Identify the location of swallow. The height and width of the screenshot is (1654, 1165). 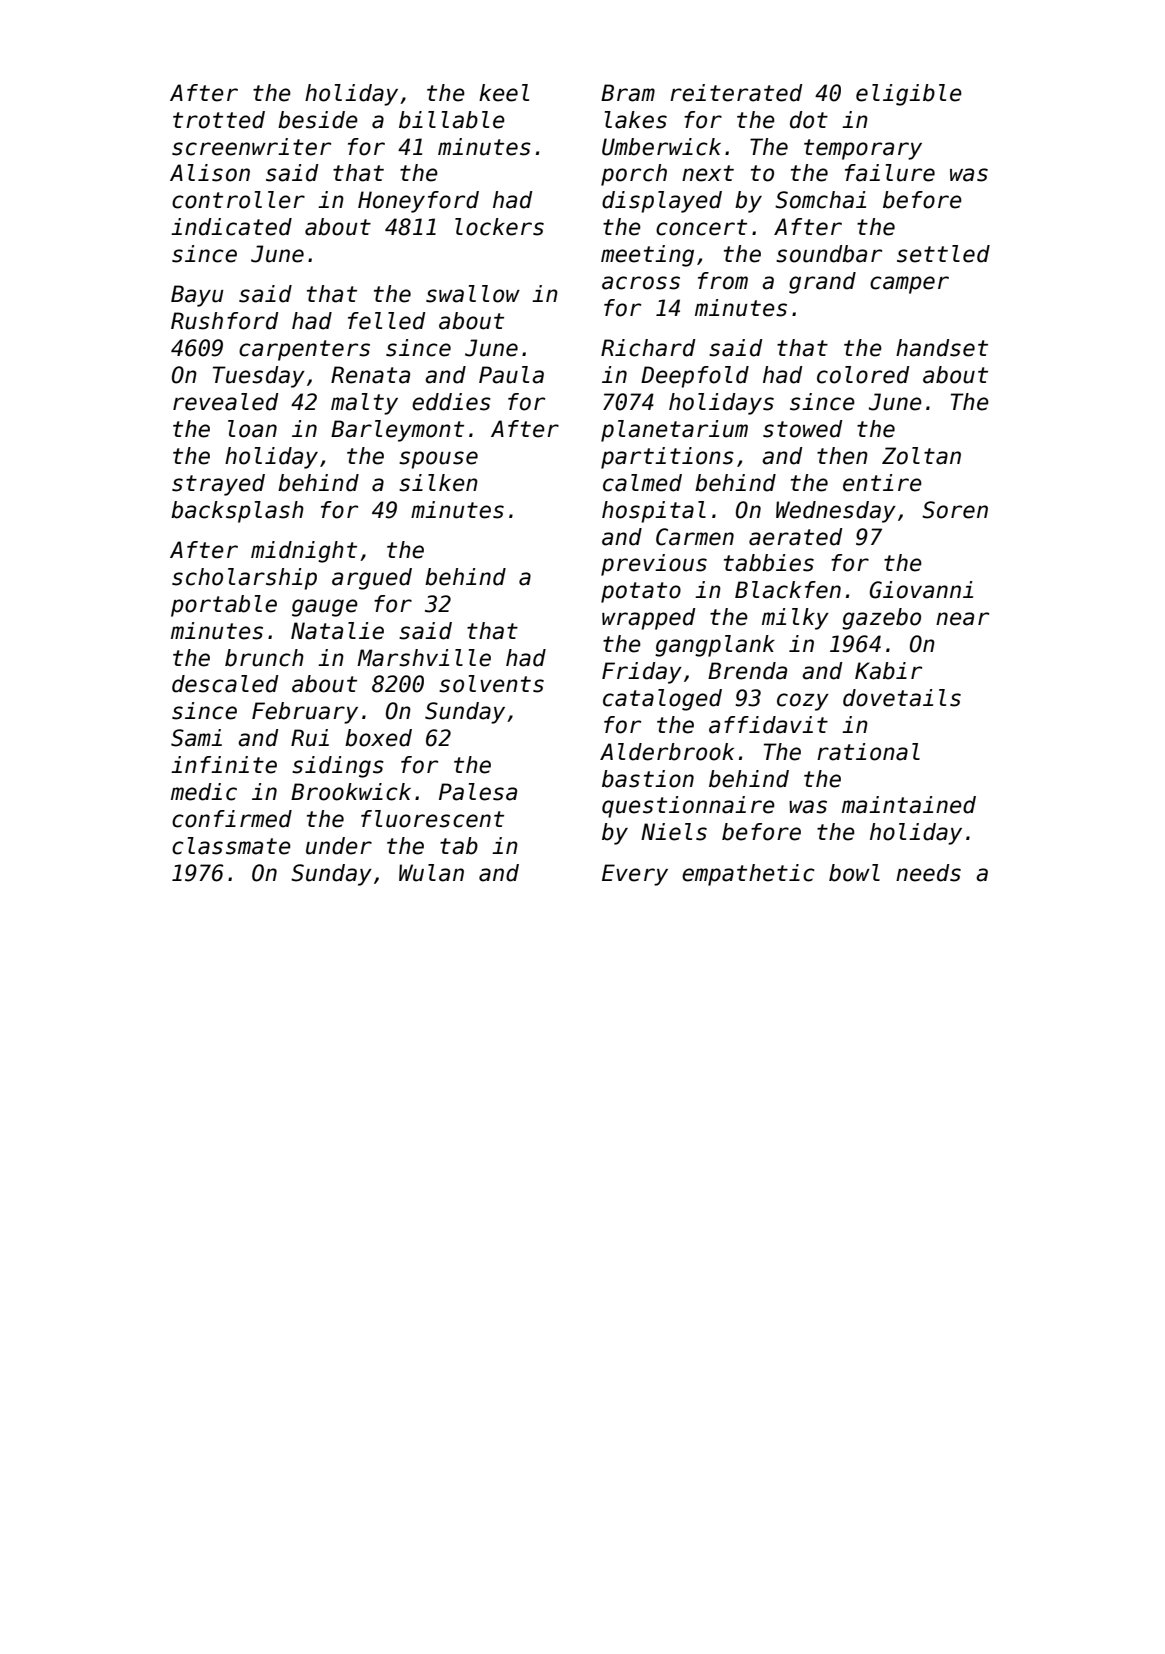
(473, 294).
